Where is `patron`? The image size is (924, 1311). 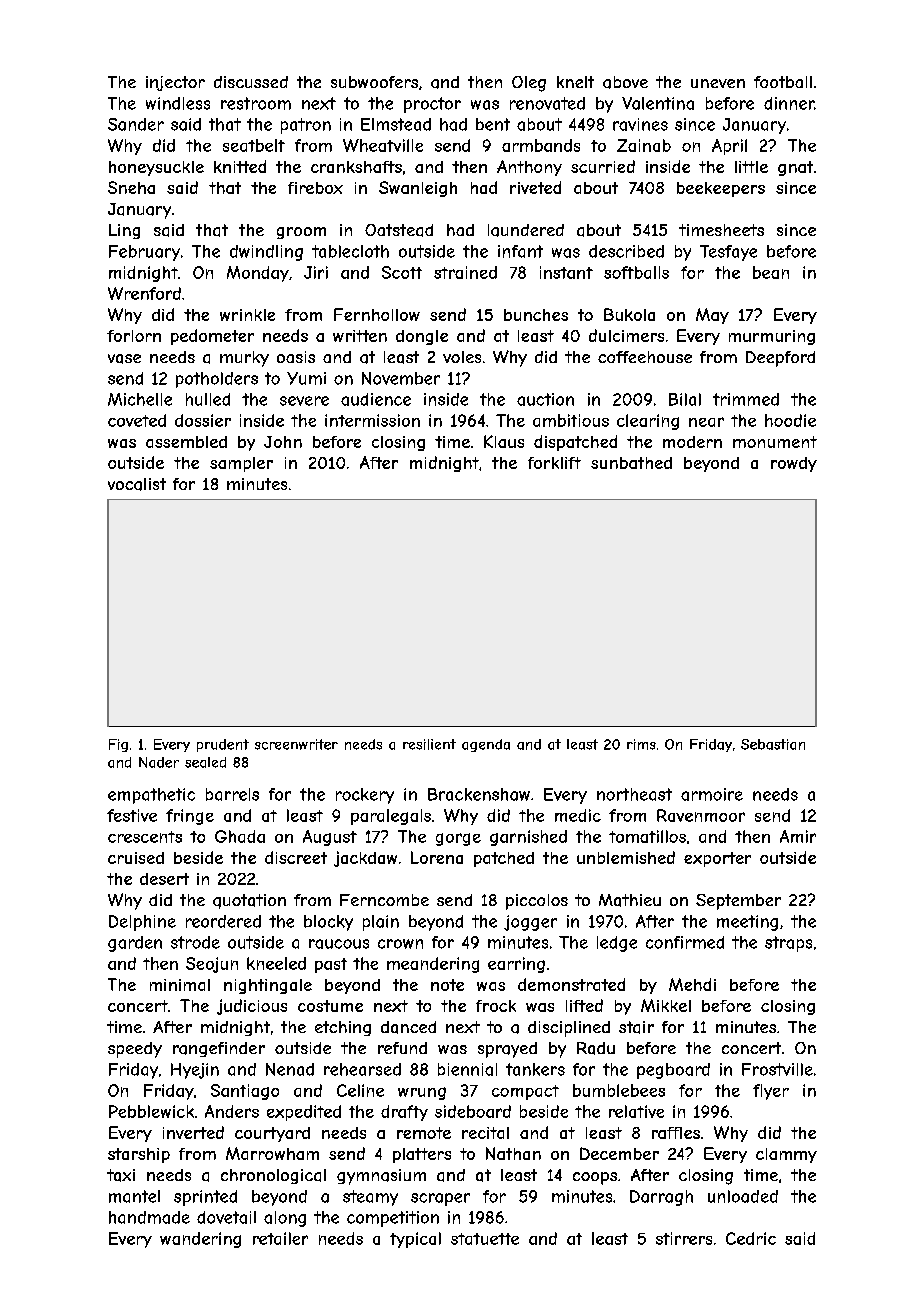 patron is located at coordinates (306, 126).
